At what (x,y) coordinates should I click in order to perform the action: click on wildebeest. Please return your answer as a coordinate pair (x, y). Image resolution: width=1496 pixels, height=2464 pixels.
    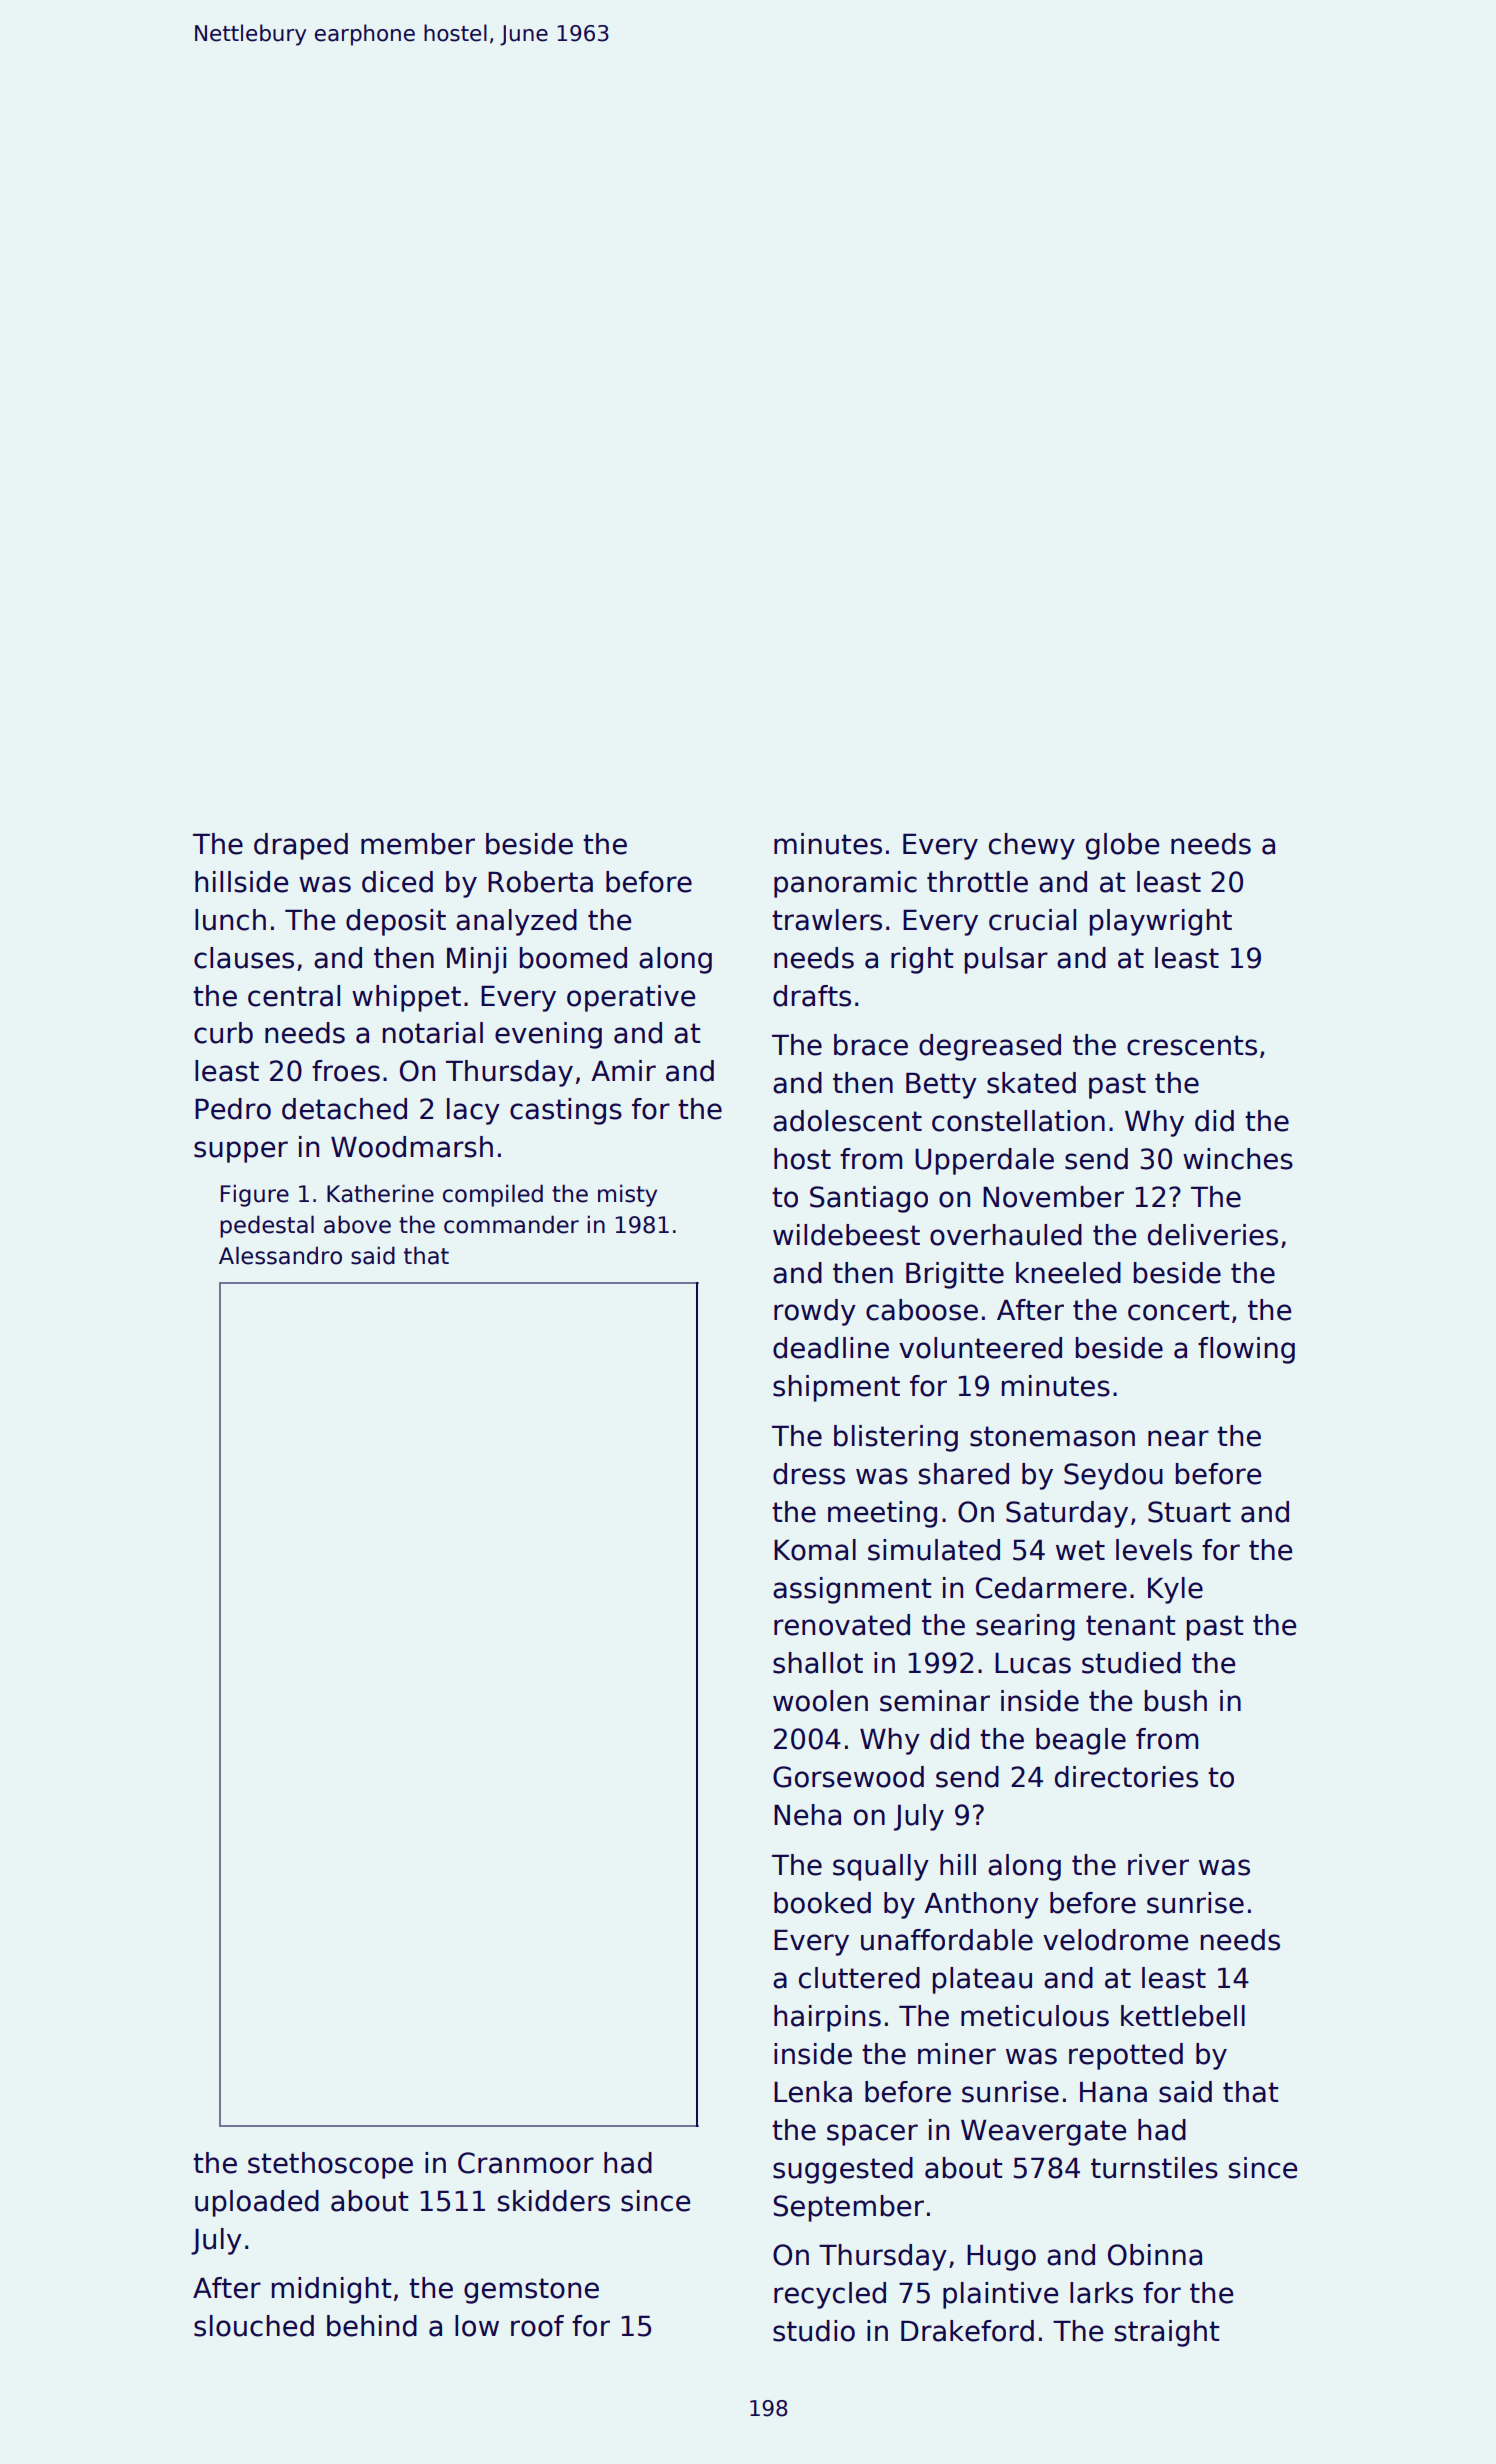
    Looking at the image, I should click on (846, 1235).
